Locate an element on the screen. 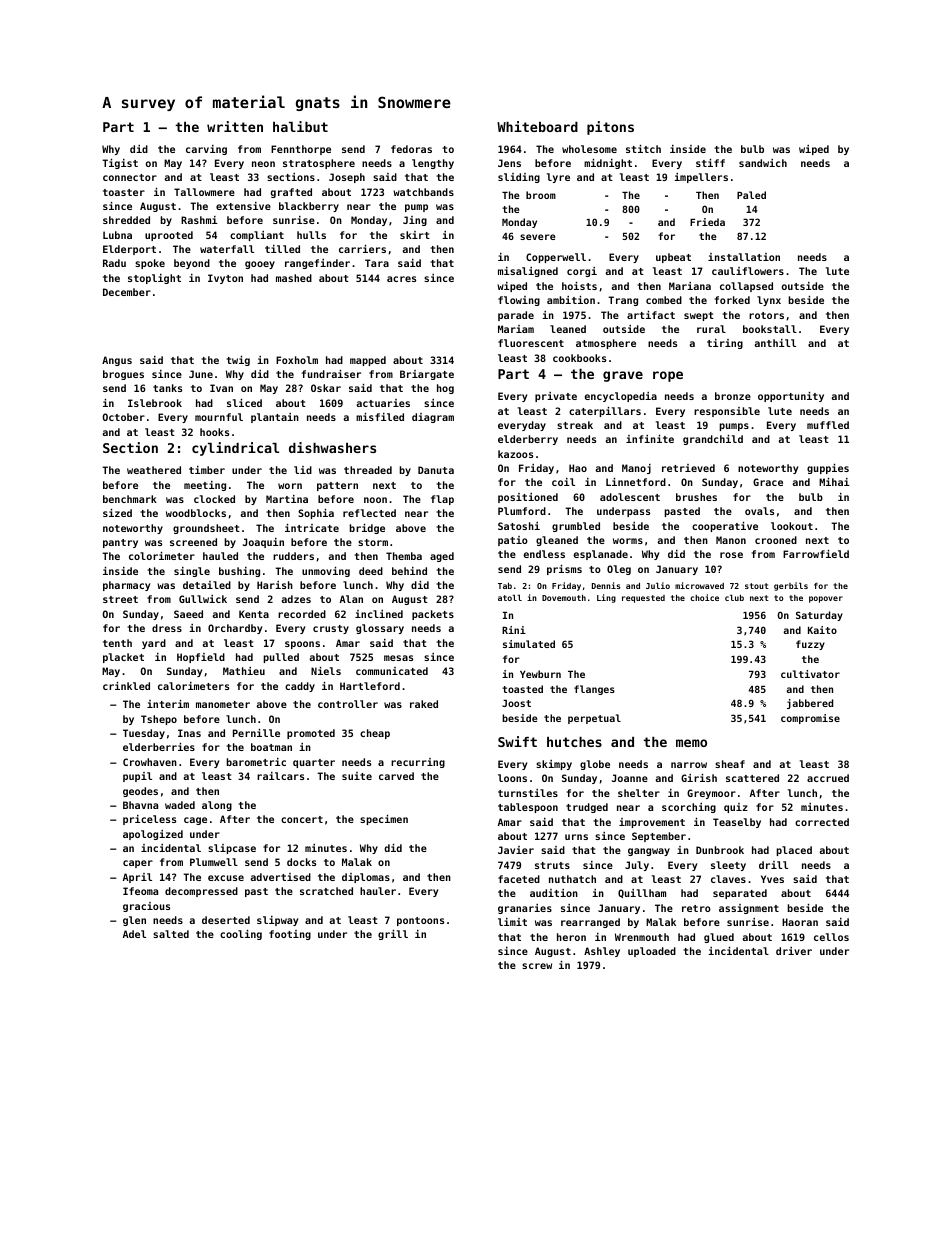  anthill is located at coordinates (775, 343).
